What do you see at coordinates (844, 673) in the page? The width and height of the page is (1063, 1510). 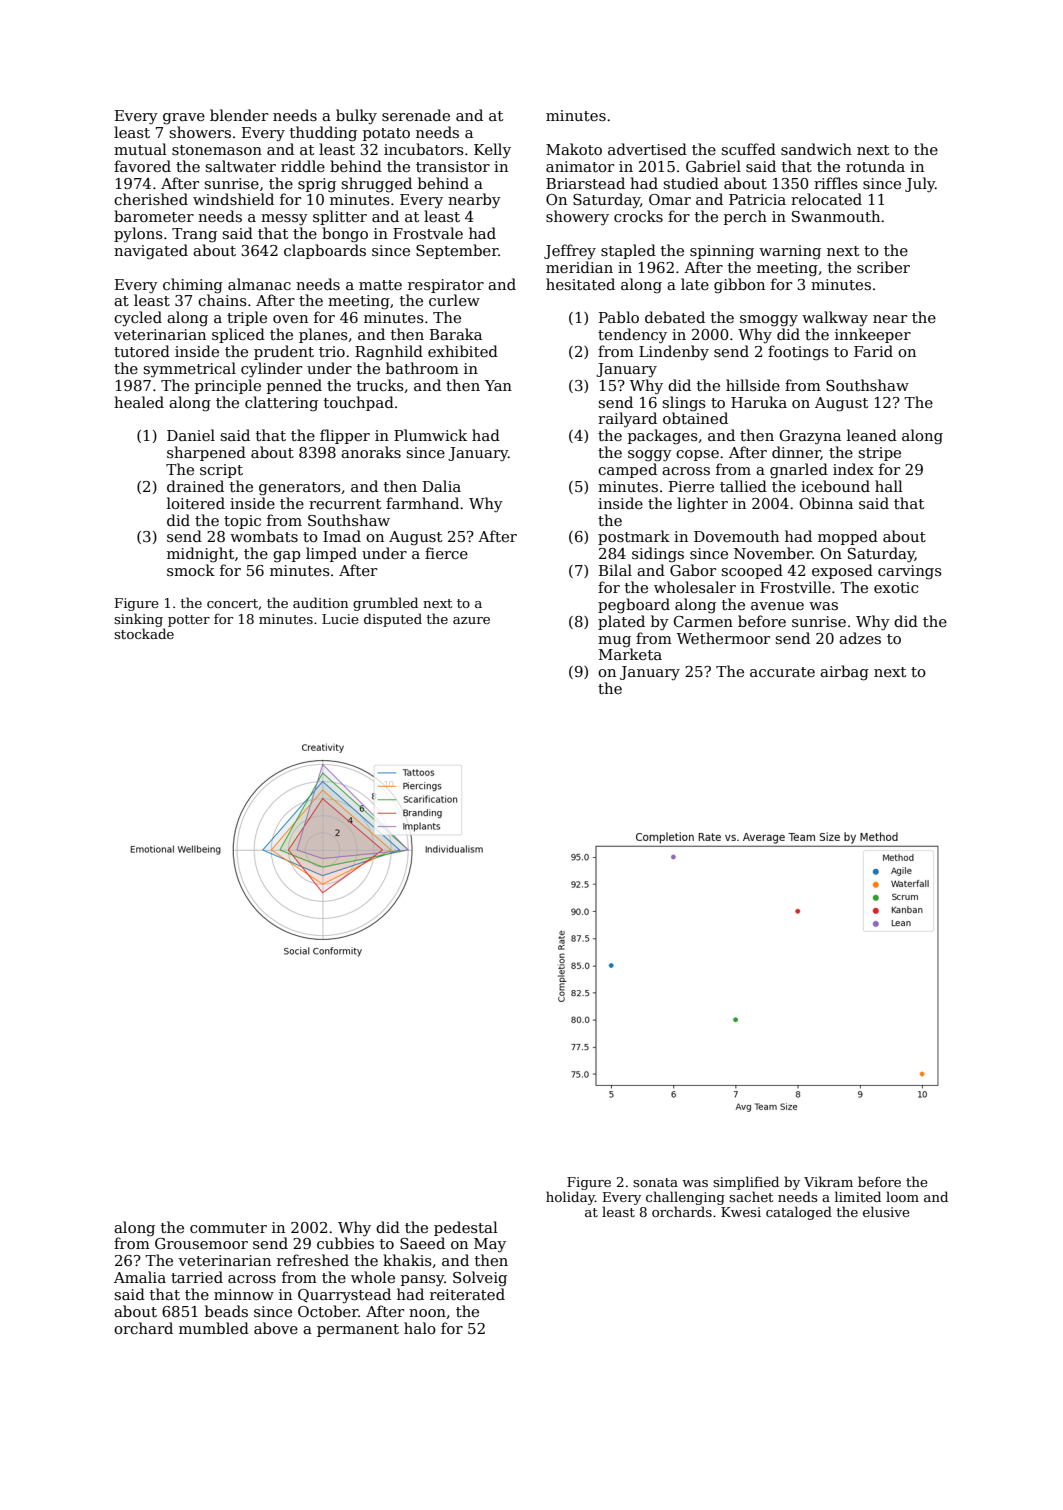 I see `airbag` at bounding box center [844, 673].
